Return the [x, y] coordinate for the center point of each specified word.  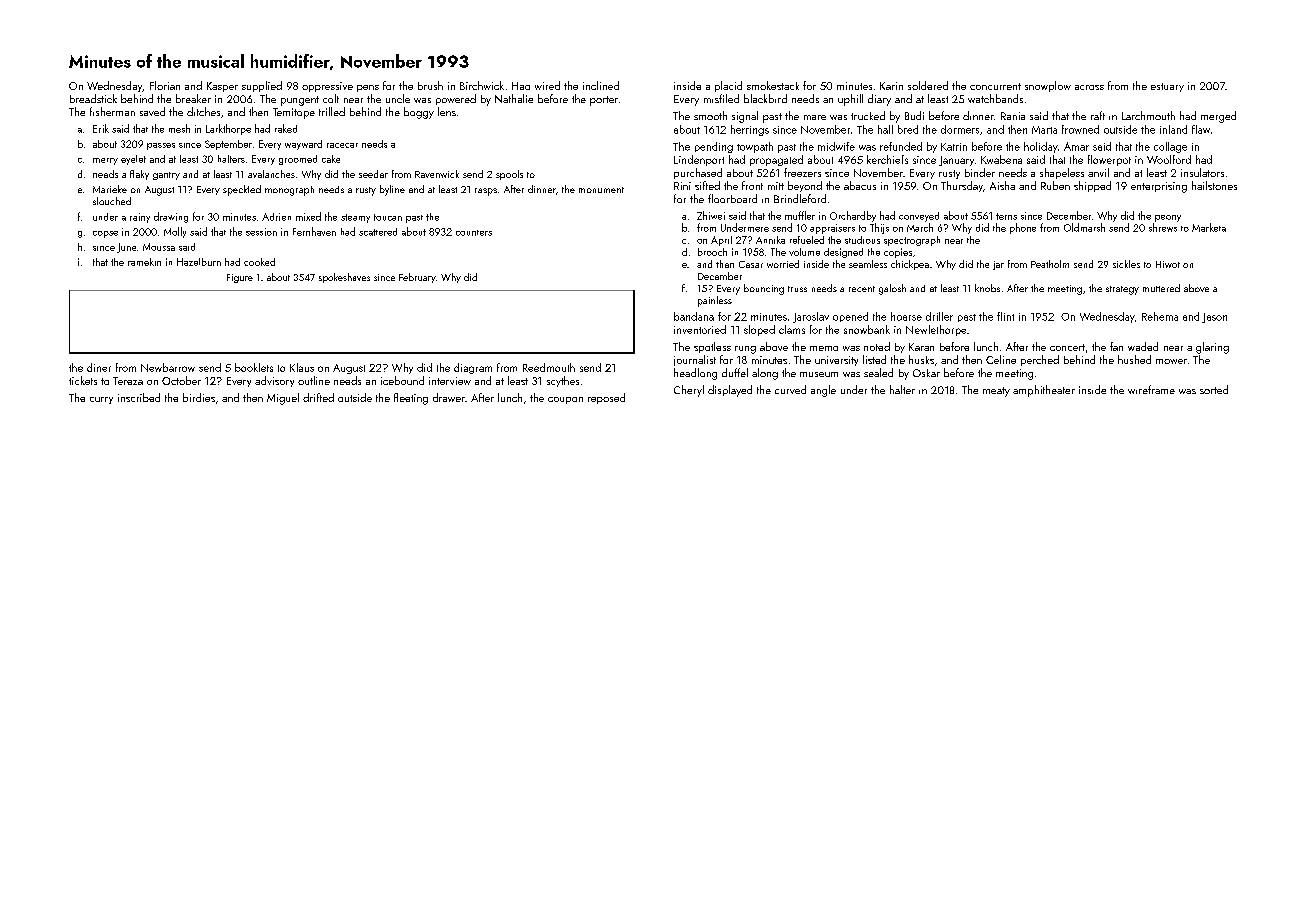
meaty [996, 392]
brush [430, 85]
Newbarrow [168, 367]
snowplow [1048, 86]
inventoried [700, 329]
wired [547, 85]
